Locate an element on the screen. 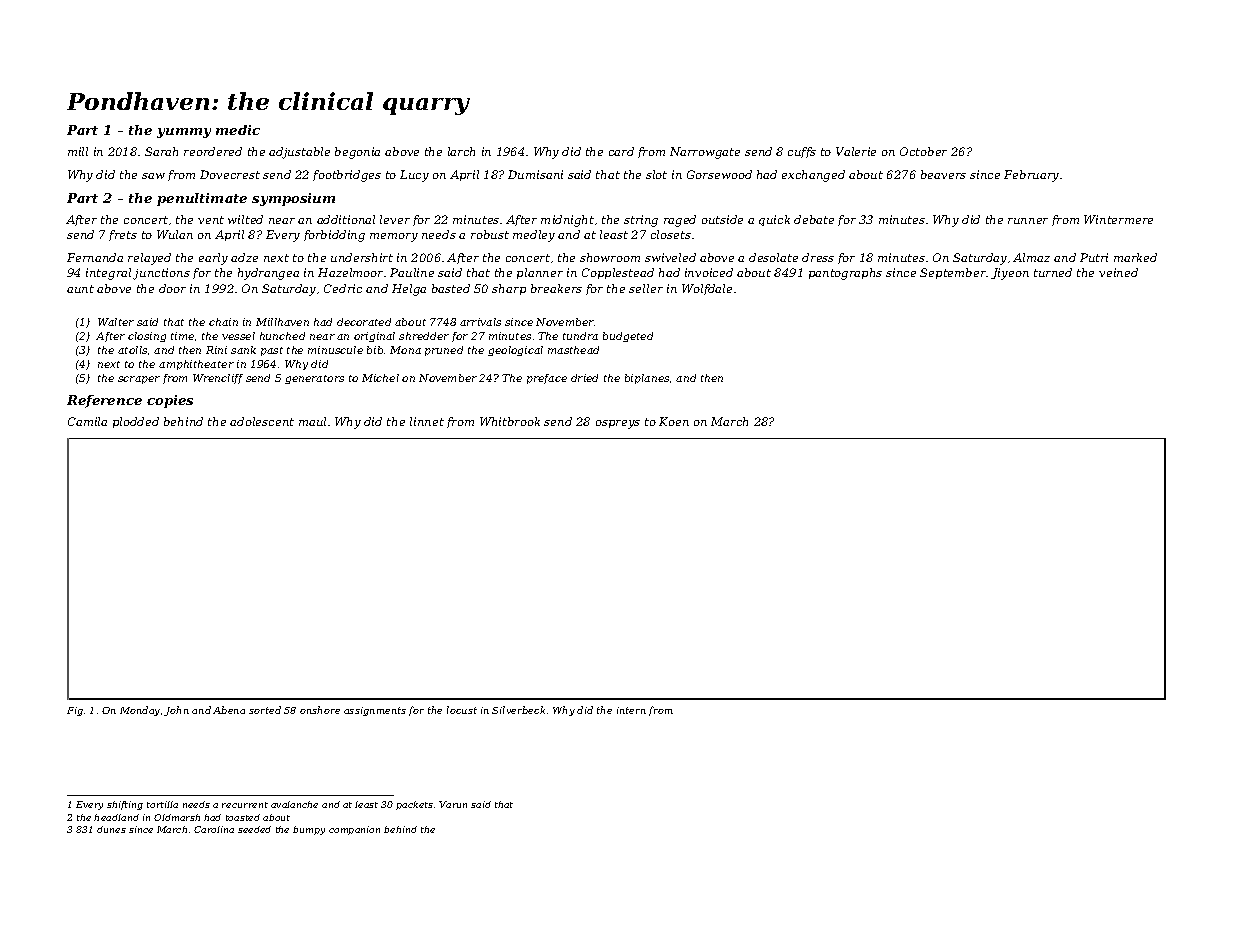 The height and width of the screenshot is (952, 1233). ospreys is located at coordinates (618, 424).
